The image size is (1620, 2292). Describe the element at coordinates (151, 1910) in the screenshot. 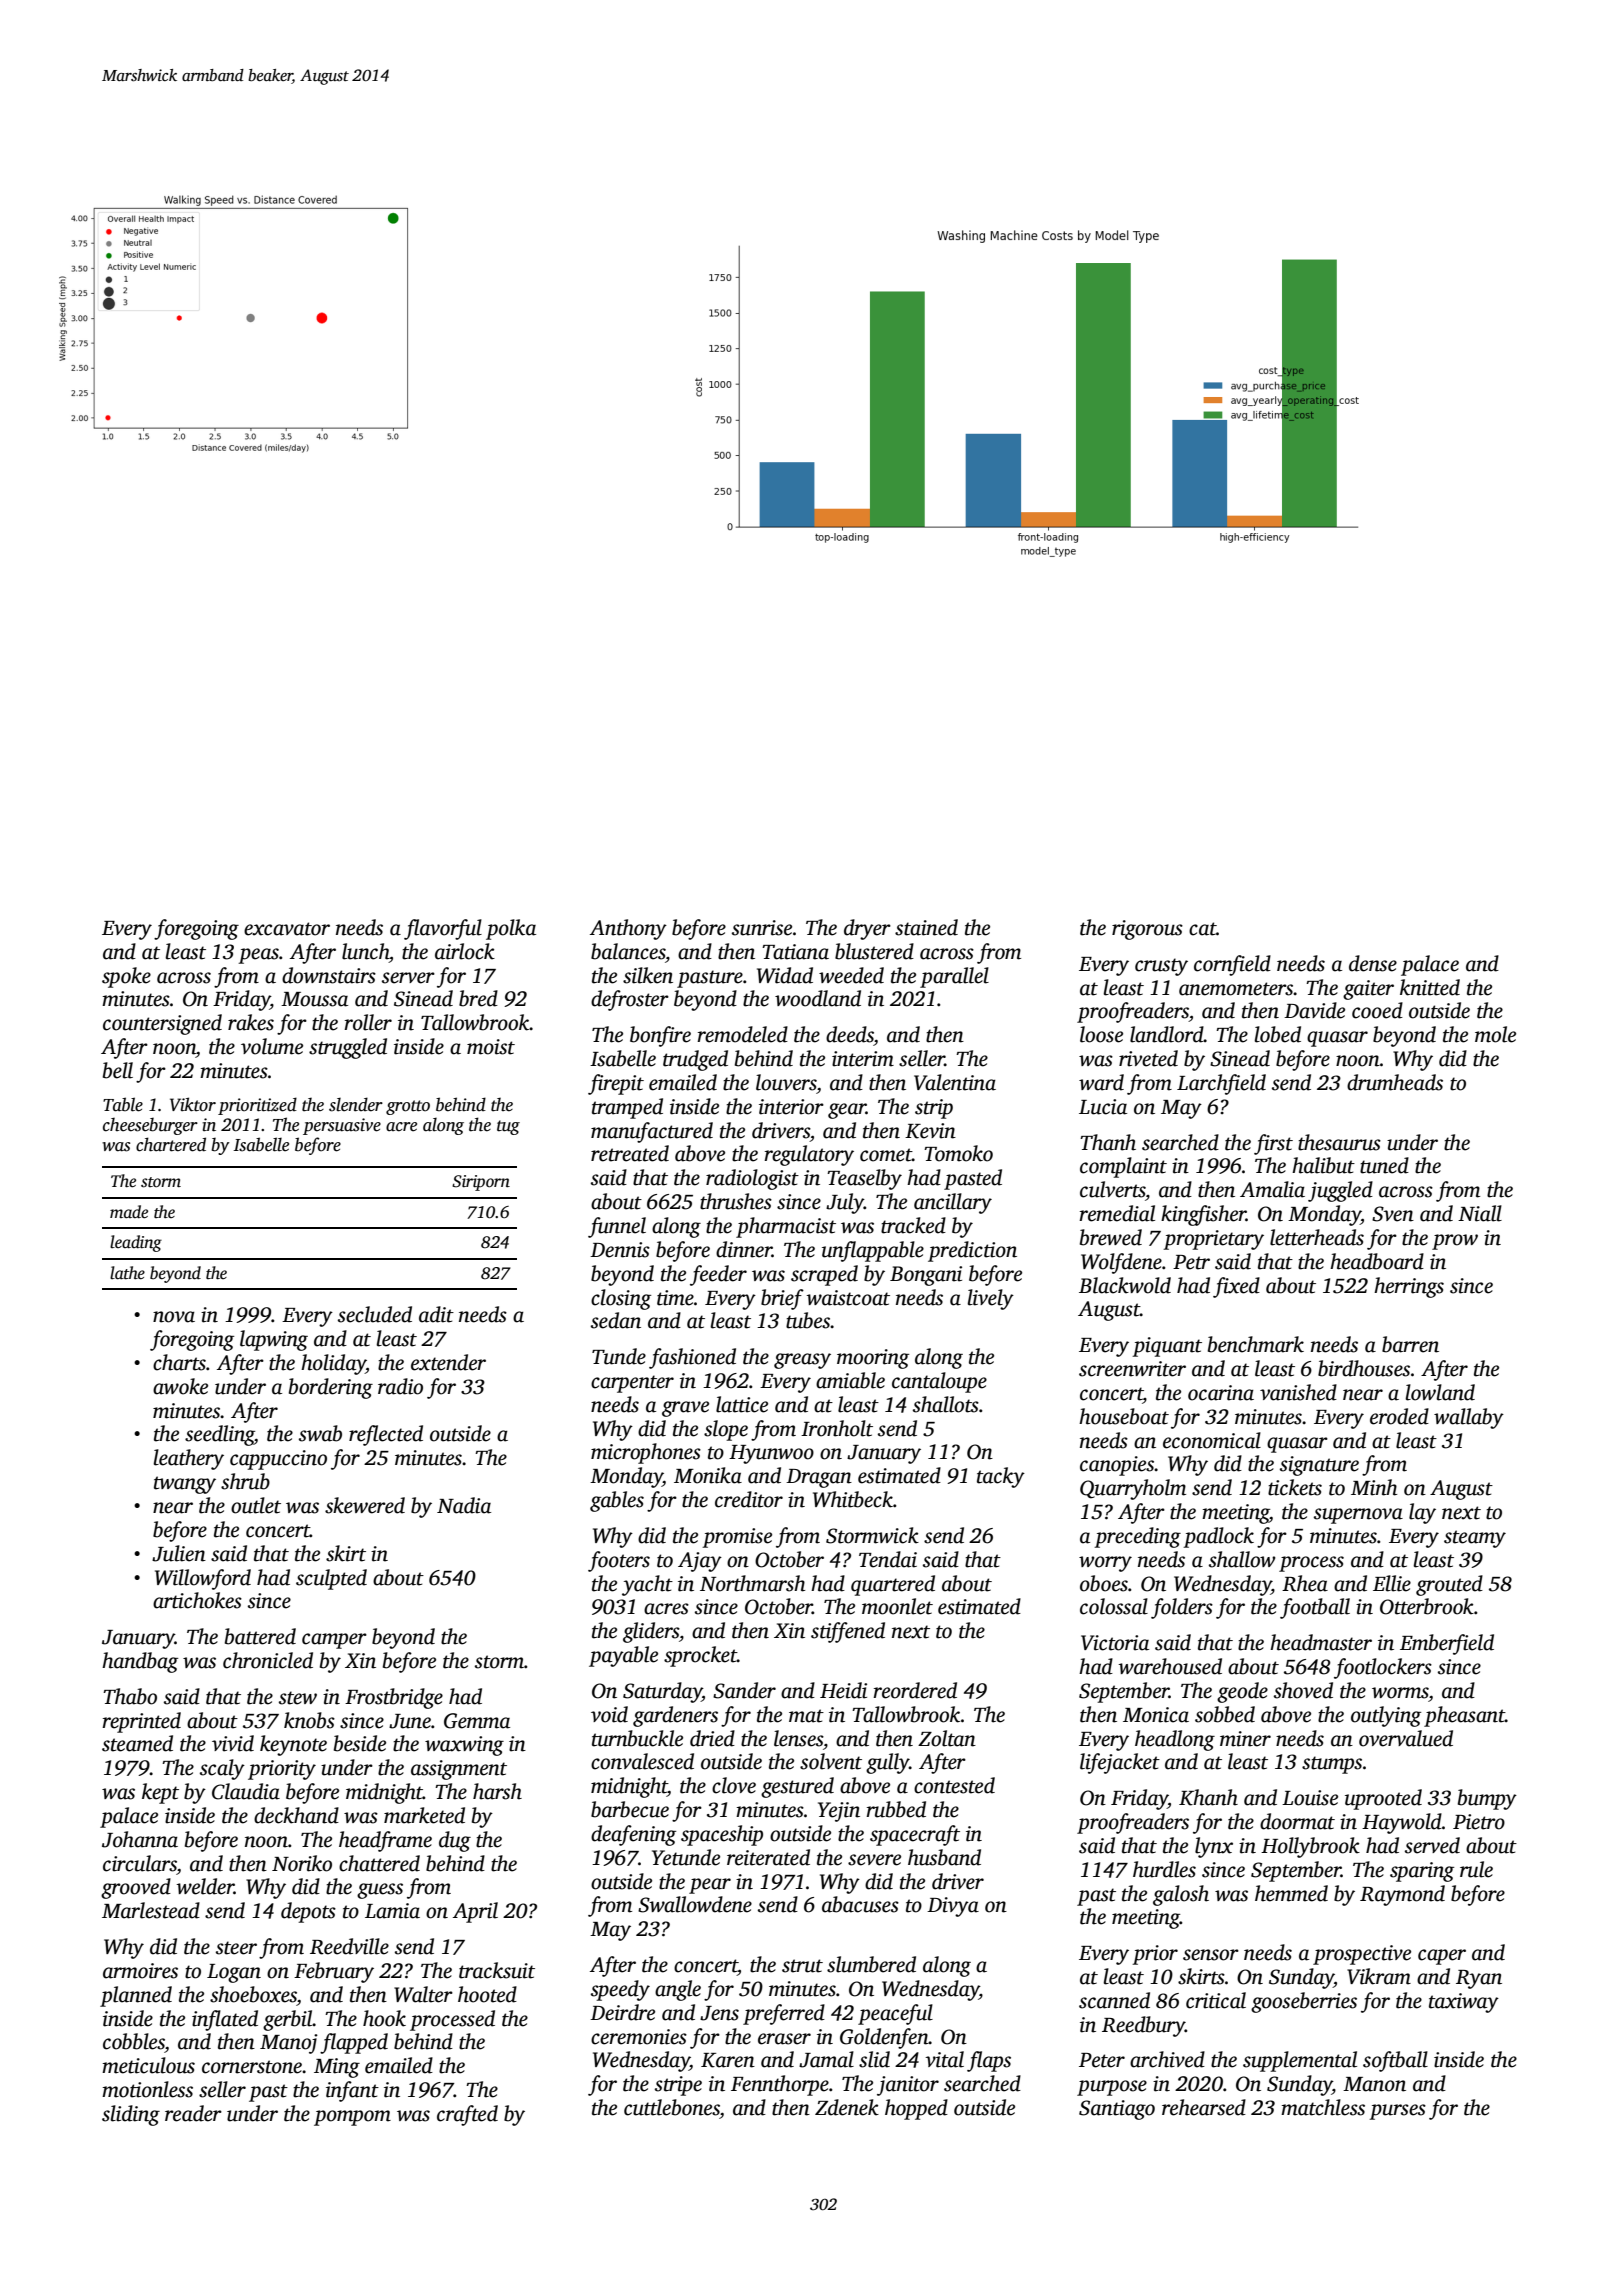

I see `Marlestead` at that location.
